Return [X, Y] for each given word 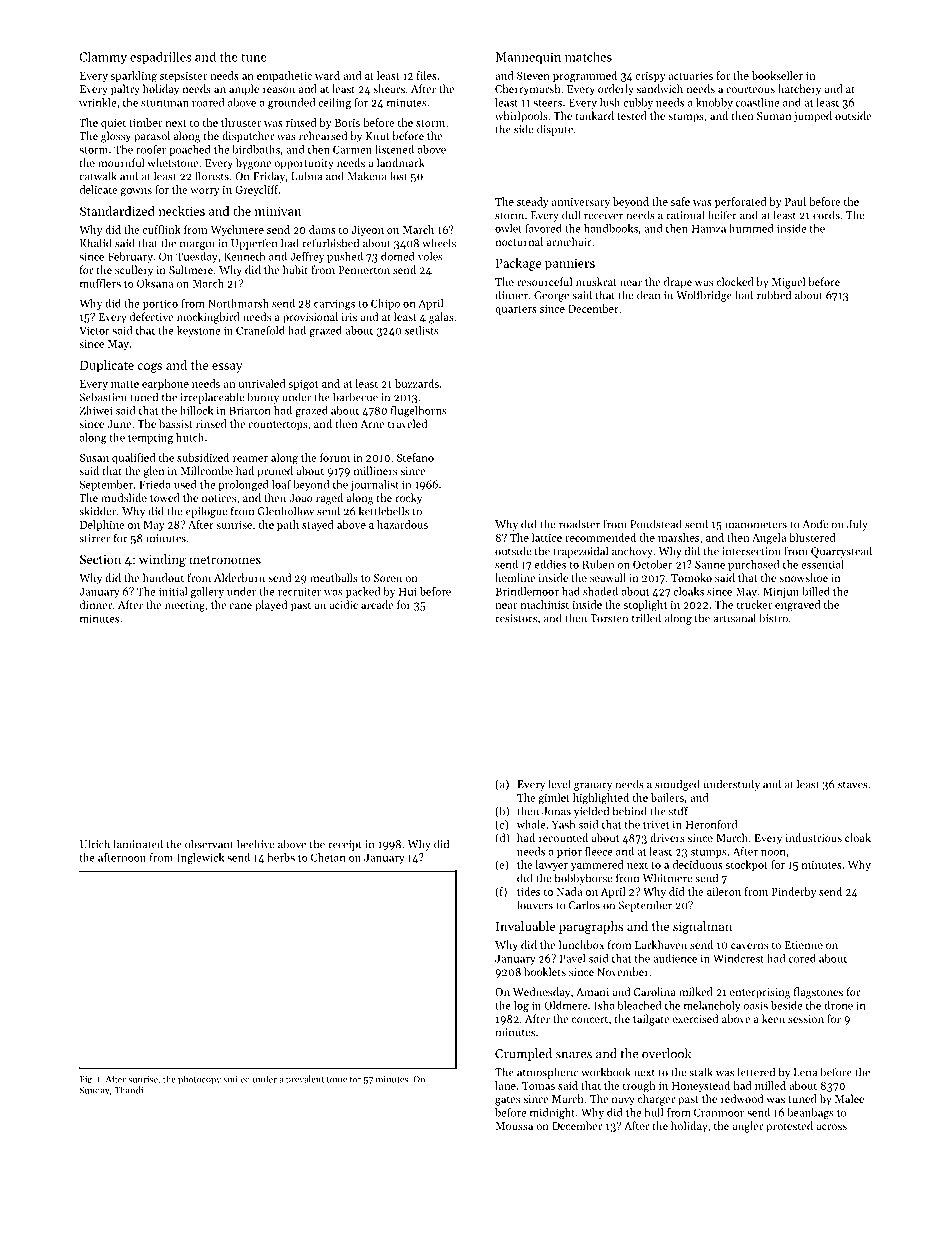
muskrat [596, 281]
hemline [515, 577]
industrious [813, 837]
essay [227, 368]
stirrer [94, 538]
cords [826, 215]
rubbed [774, 295]
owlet [508, 228]
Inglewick [200, 858]
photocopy [199, 1080]
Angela [769, 539]
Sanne [710, 564]
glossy [116, 137]
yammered [597, 865]
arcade [377, 604]
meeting [185, 606]
